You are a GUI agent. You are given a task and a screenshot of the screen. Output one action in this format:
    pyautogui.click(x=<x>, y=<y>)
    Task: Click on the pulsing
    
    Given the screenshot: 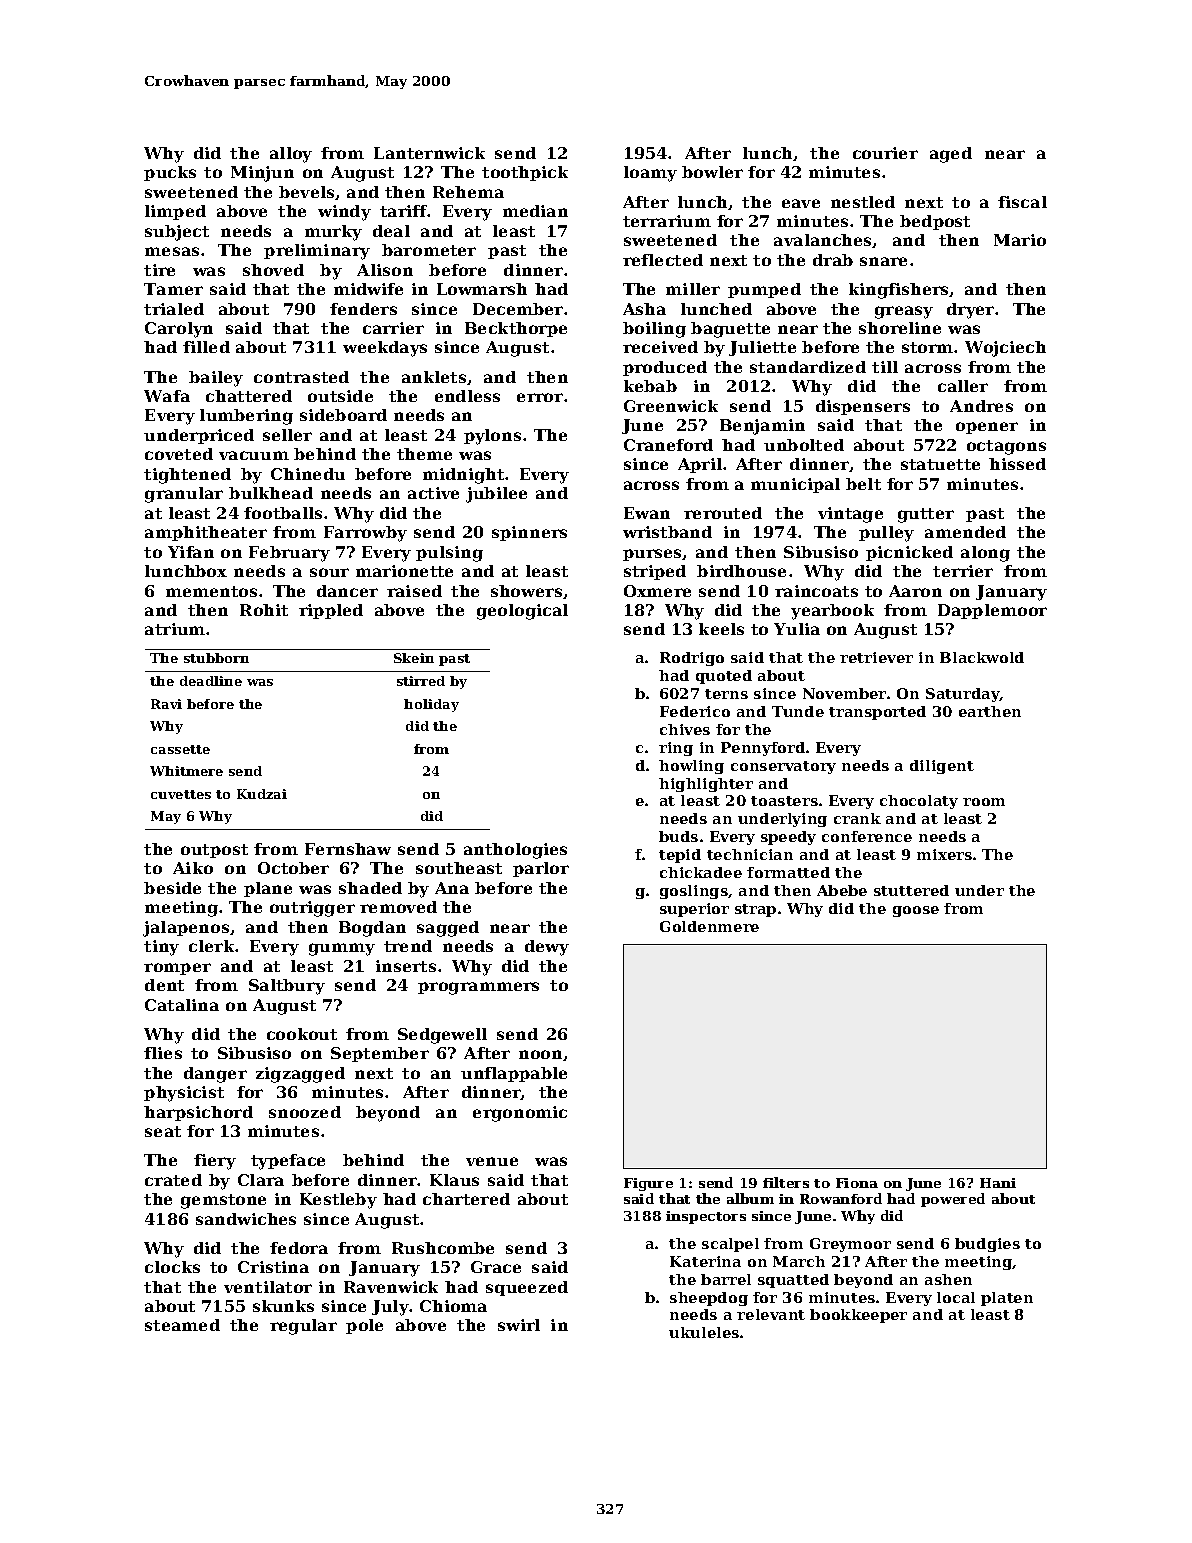 What is the action you would take?
    pyautogui.click(x=449, y=554)
